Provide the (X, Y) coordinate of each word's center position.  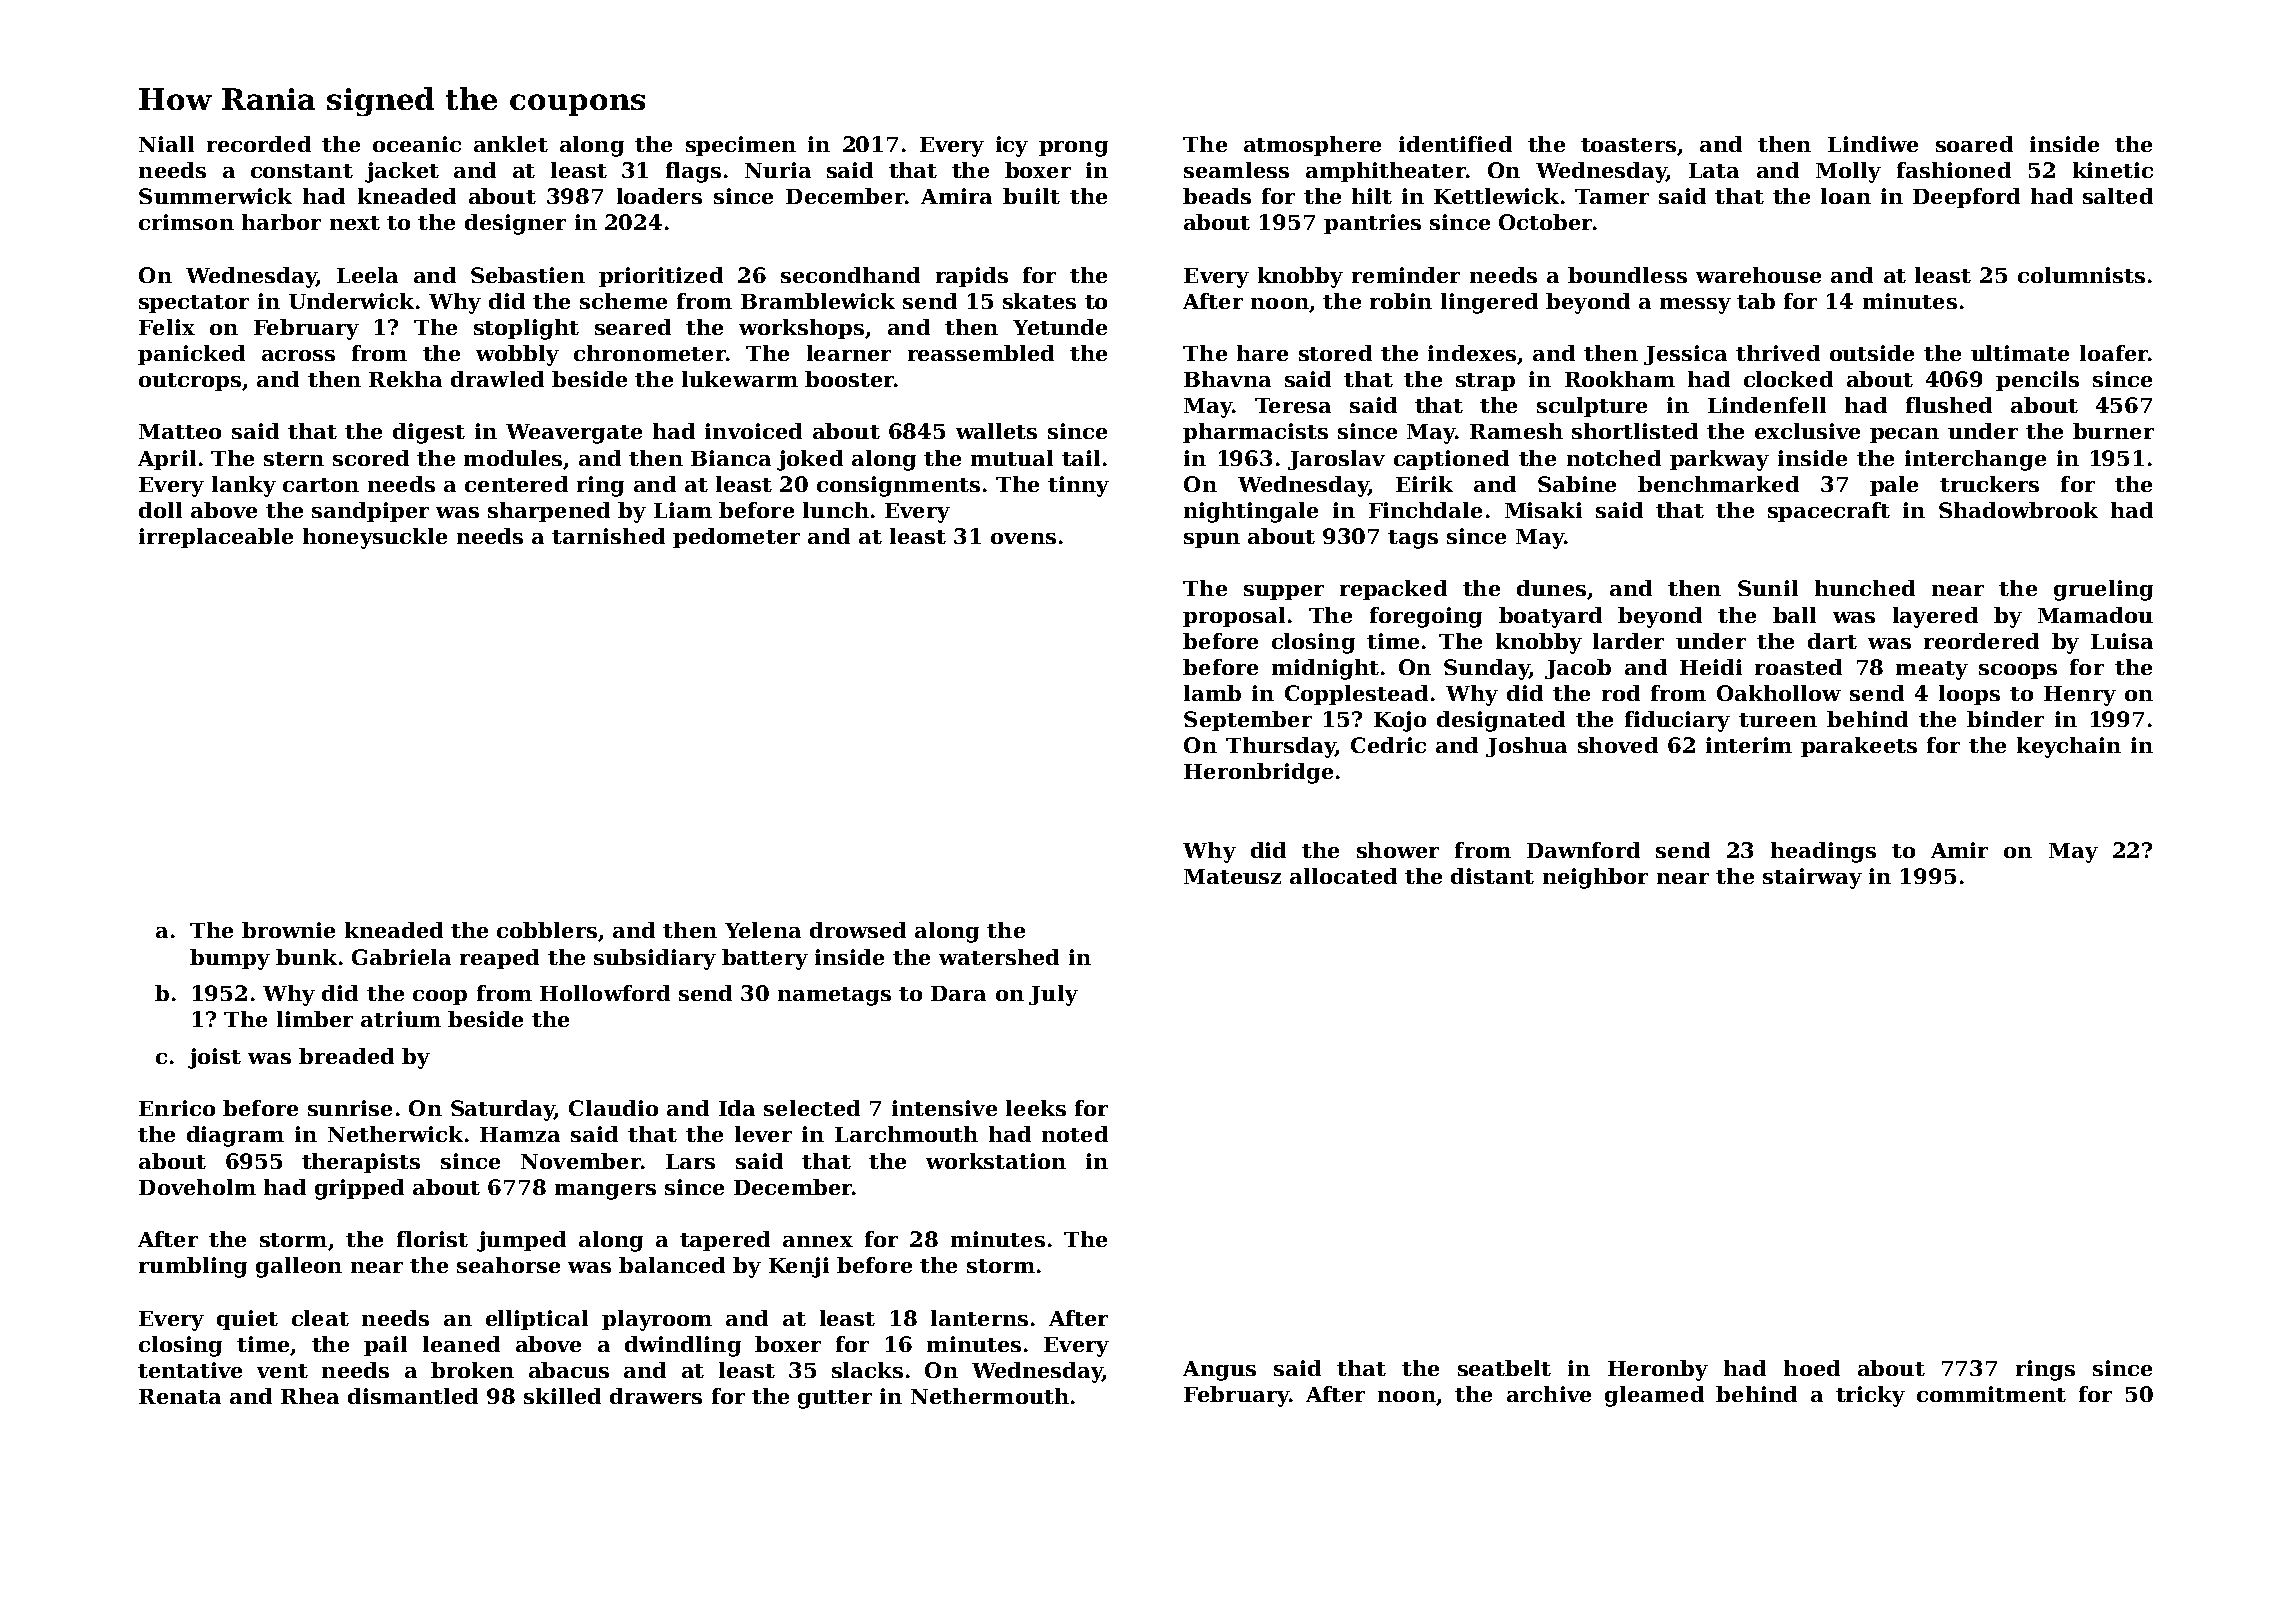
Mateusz (1232, 876)
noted (1075, 1134)
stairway (1812, 878)
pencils (2037, 381)
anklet (511, 144)
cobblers (547, 930)
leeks (1036, 1108)
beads (1217, 196)
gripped (359, 1189)
